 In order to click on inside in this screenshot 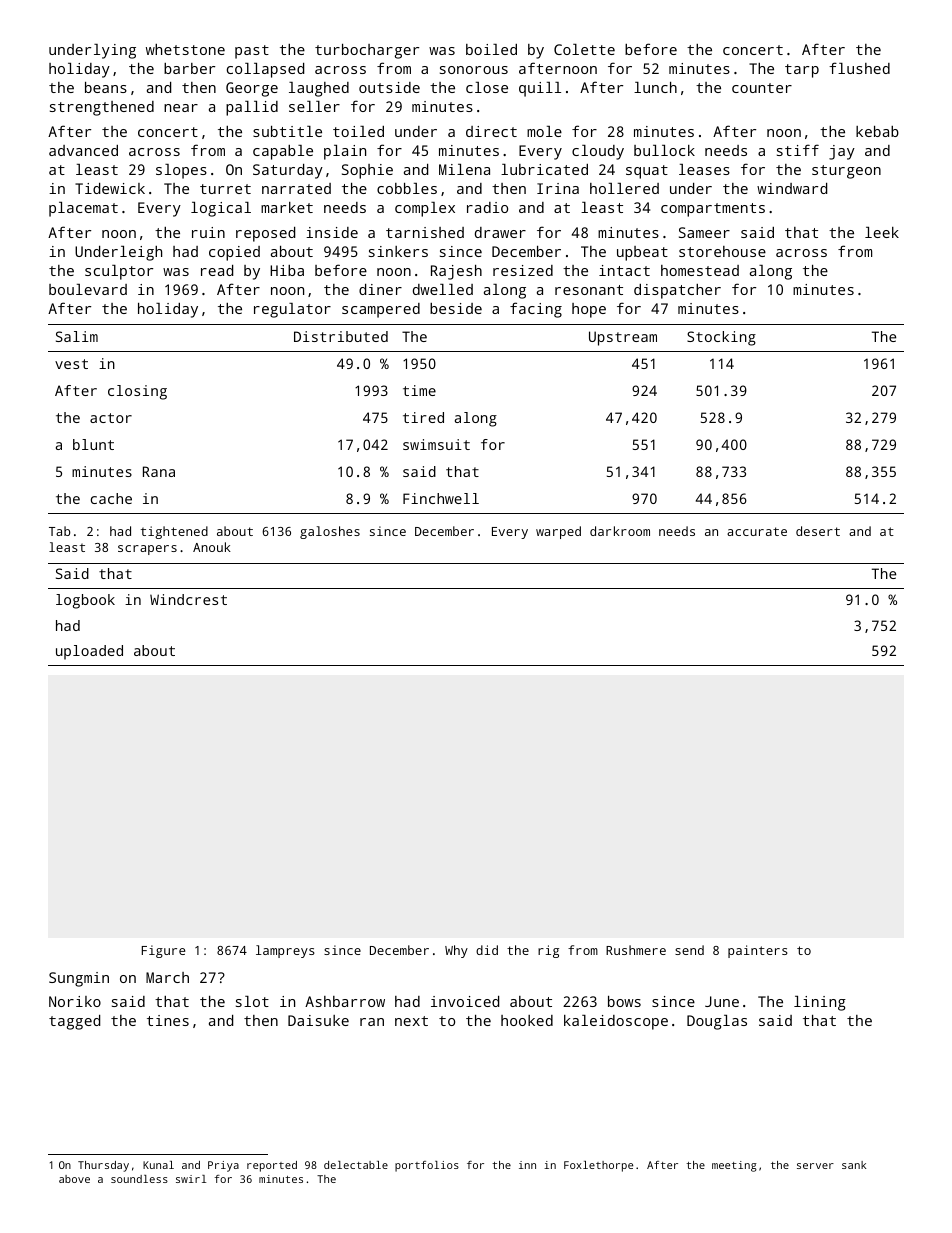, I will do `click(332, 232)`.
